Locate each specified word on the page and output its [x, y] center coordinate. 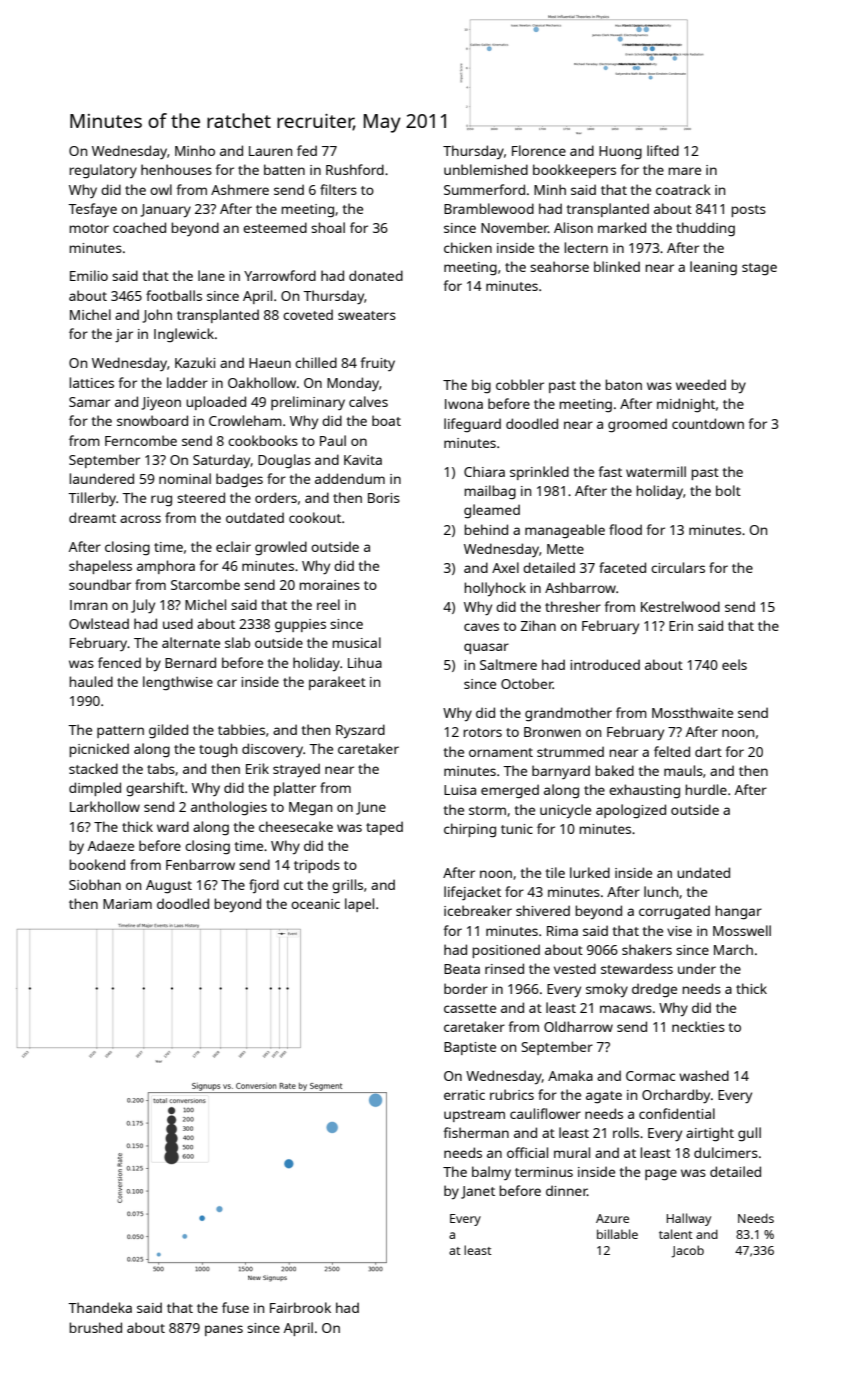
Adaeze [111, 845]
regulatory [103, 171]
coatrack [683, 189]
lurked [590, 872]
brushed [95, 1327]
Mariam [127, 904]
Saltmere [508, 664]
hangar [738, 912]
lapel [359, 905]
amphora [166, 567]
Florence [539, 150]
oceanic [315, 904]
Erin [681, 626]
